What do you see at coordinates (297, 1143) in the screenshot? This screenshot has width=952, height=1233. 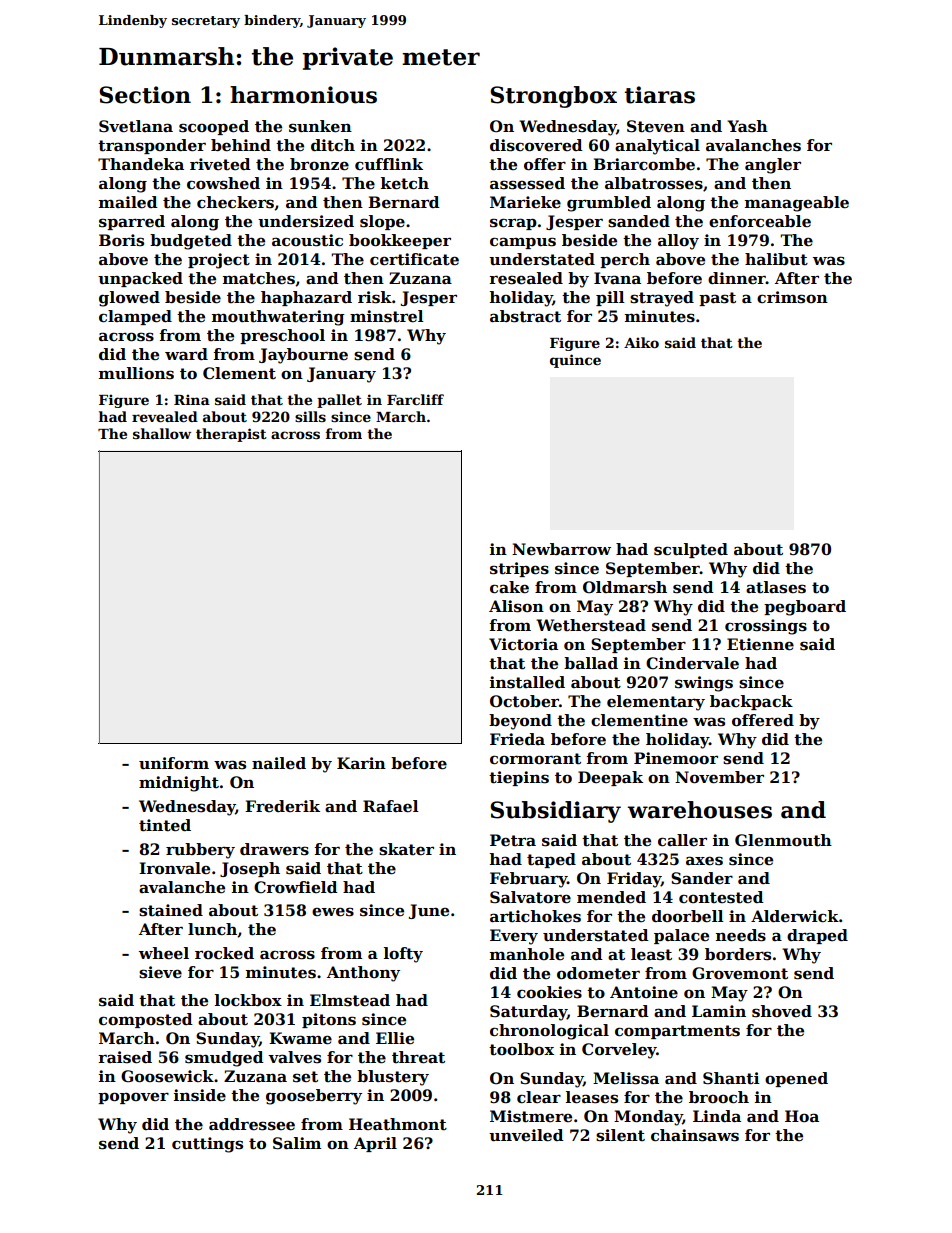 I see `Salim` at bounding box center [297, 1143].
